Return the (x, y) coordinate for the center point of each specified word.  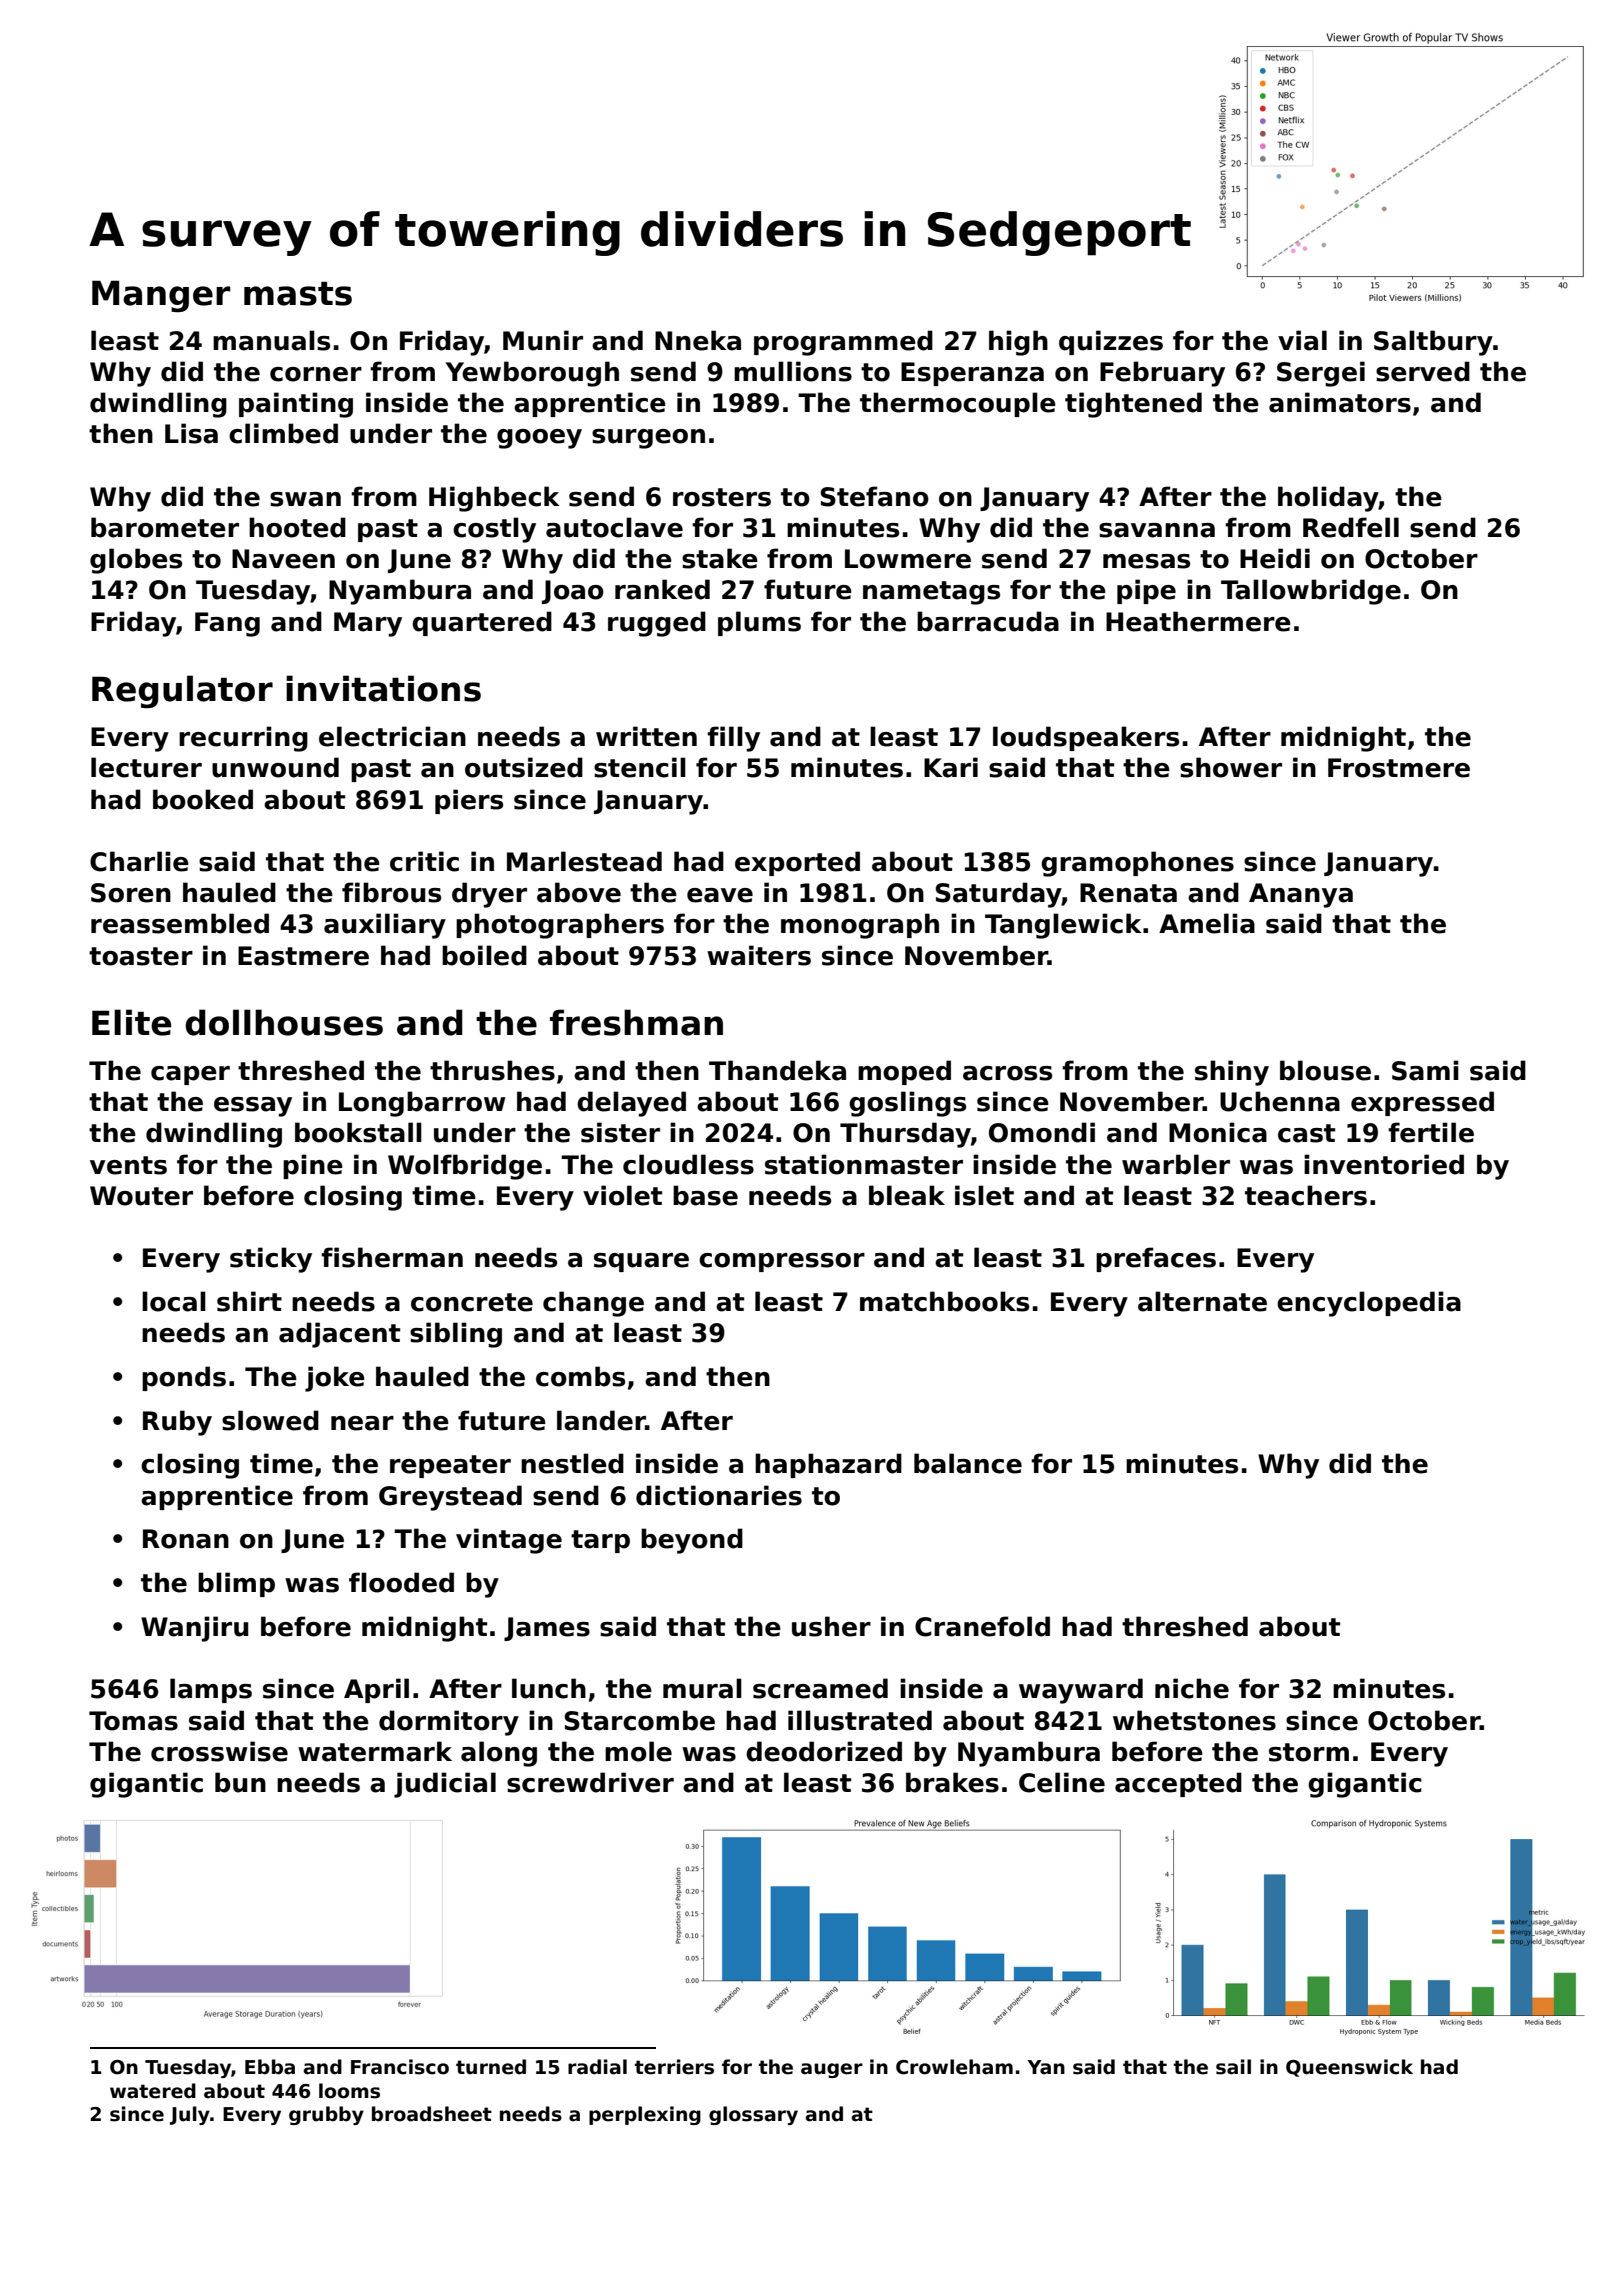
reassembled (180, 923)
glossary (753, 2115)
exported (797, 863)
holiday (1328, 499)
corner (316, 374)
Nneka (698, 340)
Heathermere (1198, 621)
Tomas (133, 1721)
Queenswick (1349, 2068)
